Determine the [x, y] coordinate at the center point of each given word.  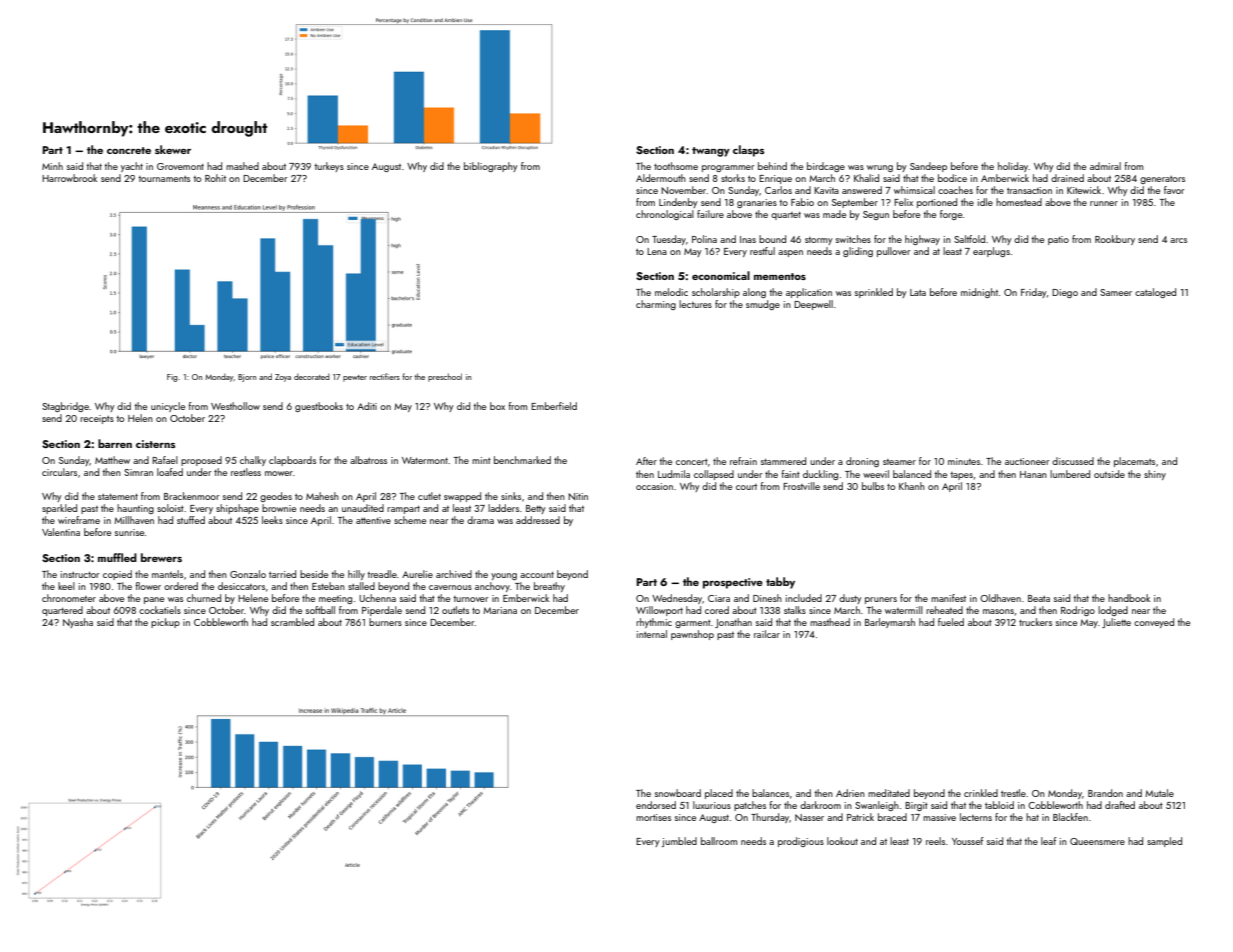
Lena [657, 251]
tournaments [164, 179]
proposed [201, 461]
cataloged [1155, 293]
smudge [763, 305]
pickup [165, 623]
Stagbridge [65, 407]
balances [770, 793]
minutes [964, 461]
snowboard [678, 793]
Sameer [1116, 292]
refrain [743, 461]
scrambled [292, 622]
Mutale [1159, 793]
